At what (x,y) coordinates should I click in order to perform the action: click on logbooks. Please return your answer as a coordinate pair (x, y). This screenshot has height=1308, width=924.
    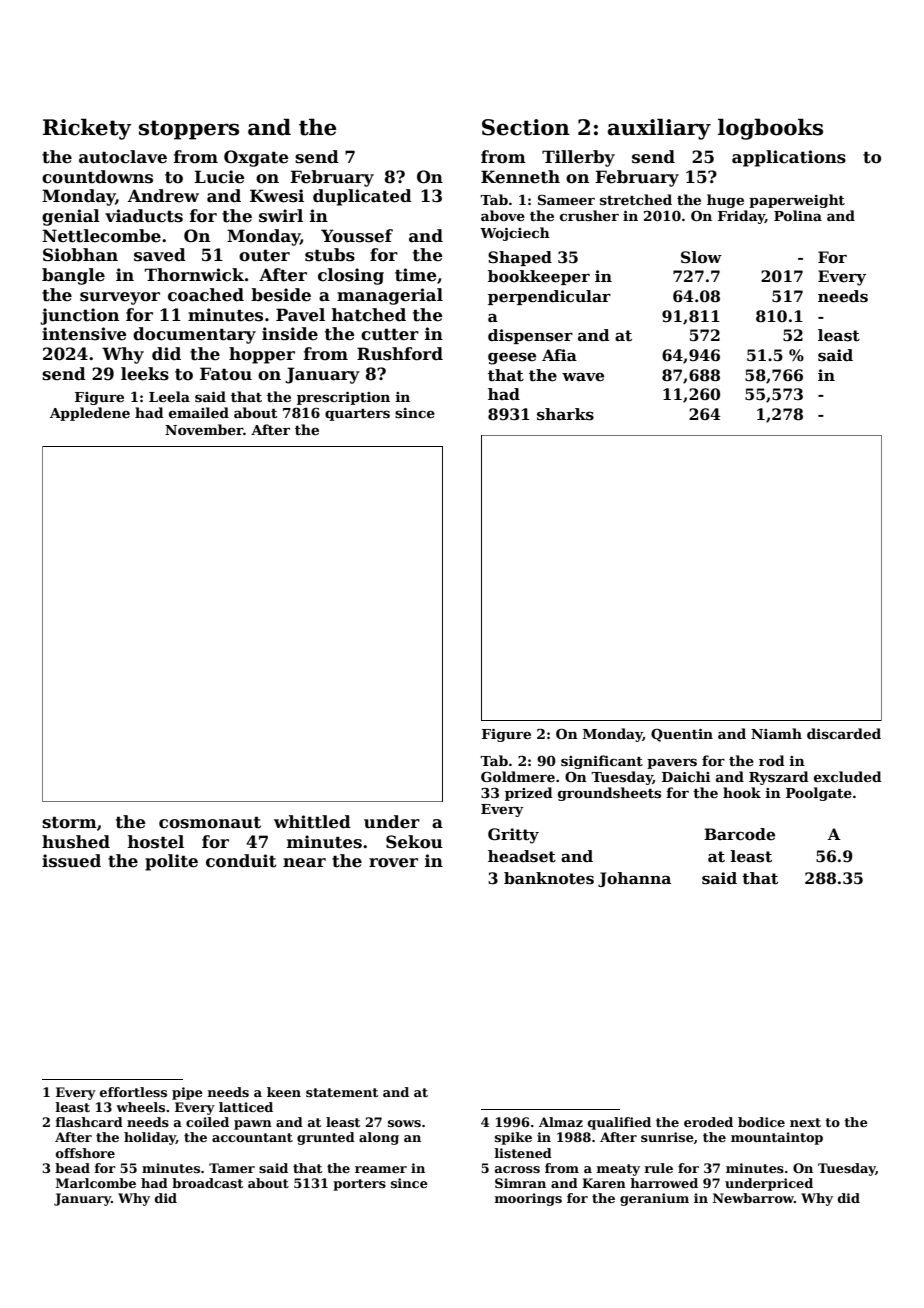
    Looking at the image, I should click on (770, 129).
